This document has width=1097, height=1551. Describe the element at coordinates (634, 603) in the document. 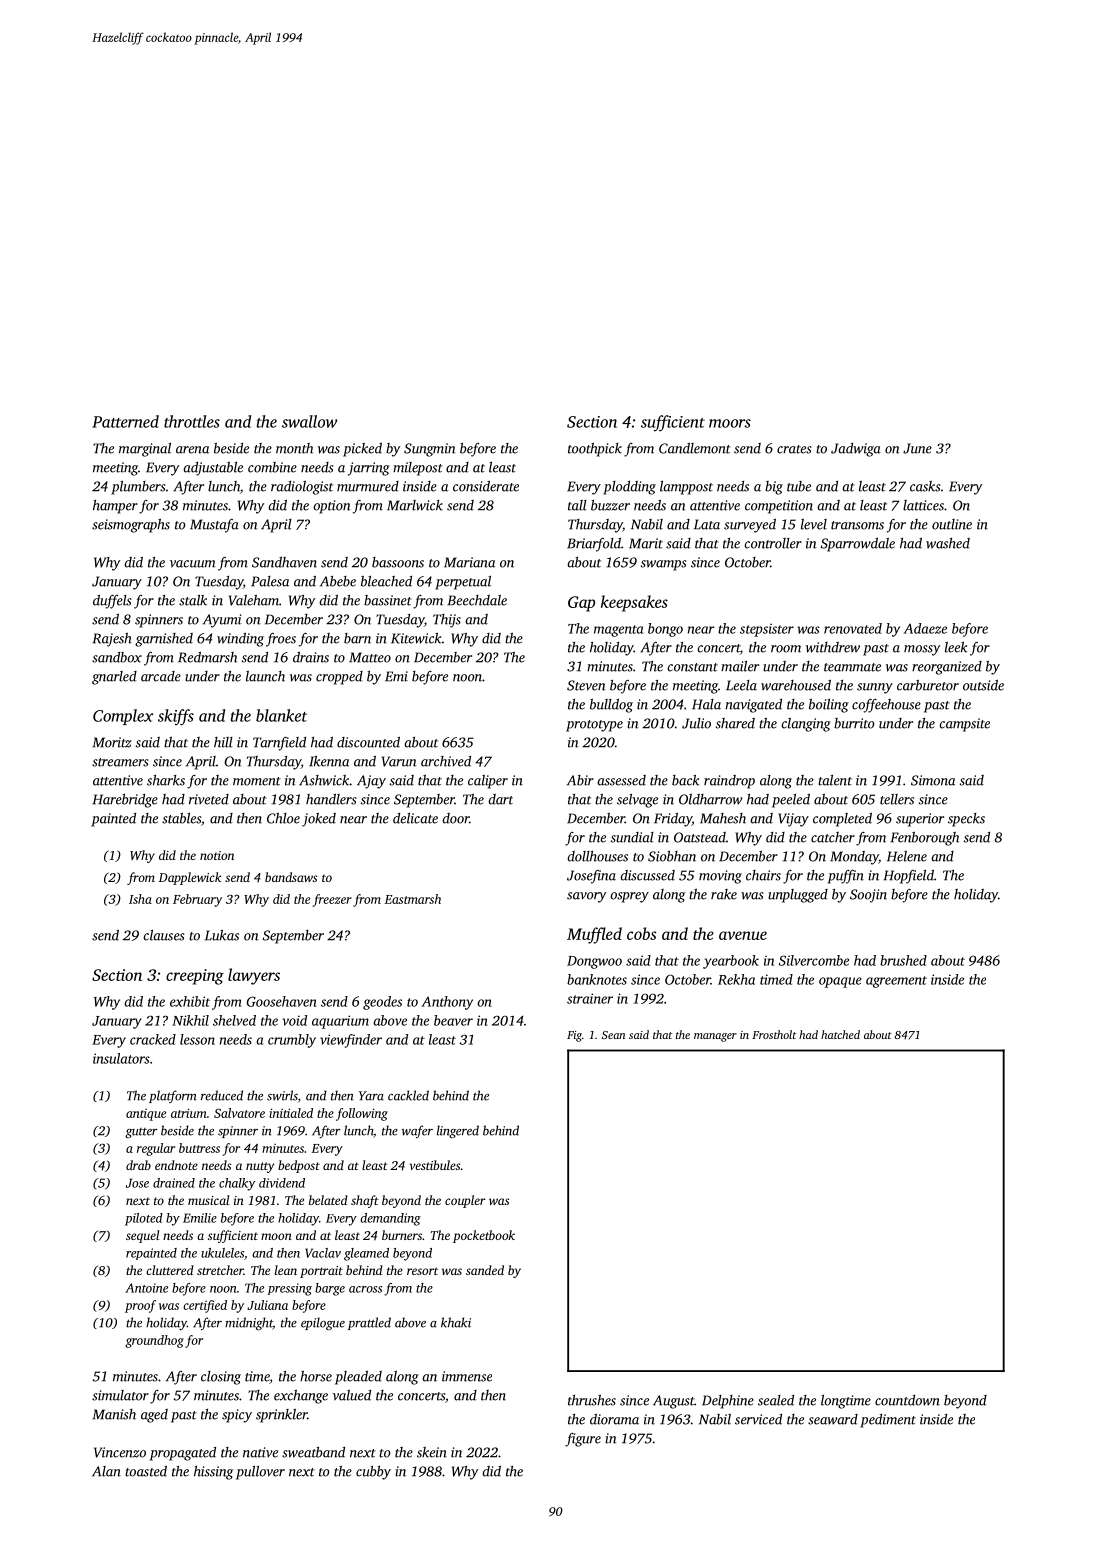

I see `keepsakes` at that location.
